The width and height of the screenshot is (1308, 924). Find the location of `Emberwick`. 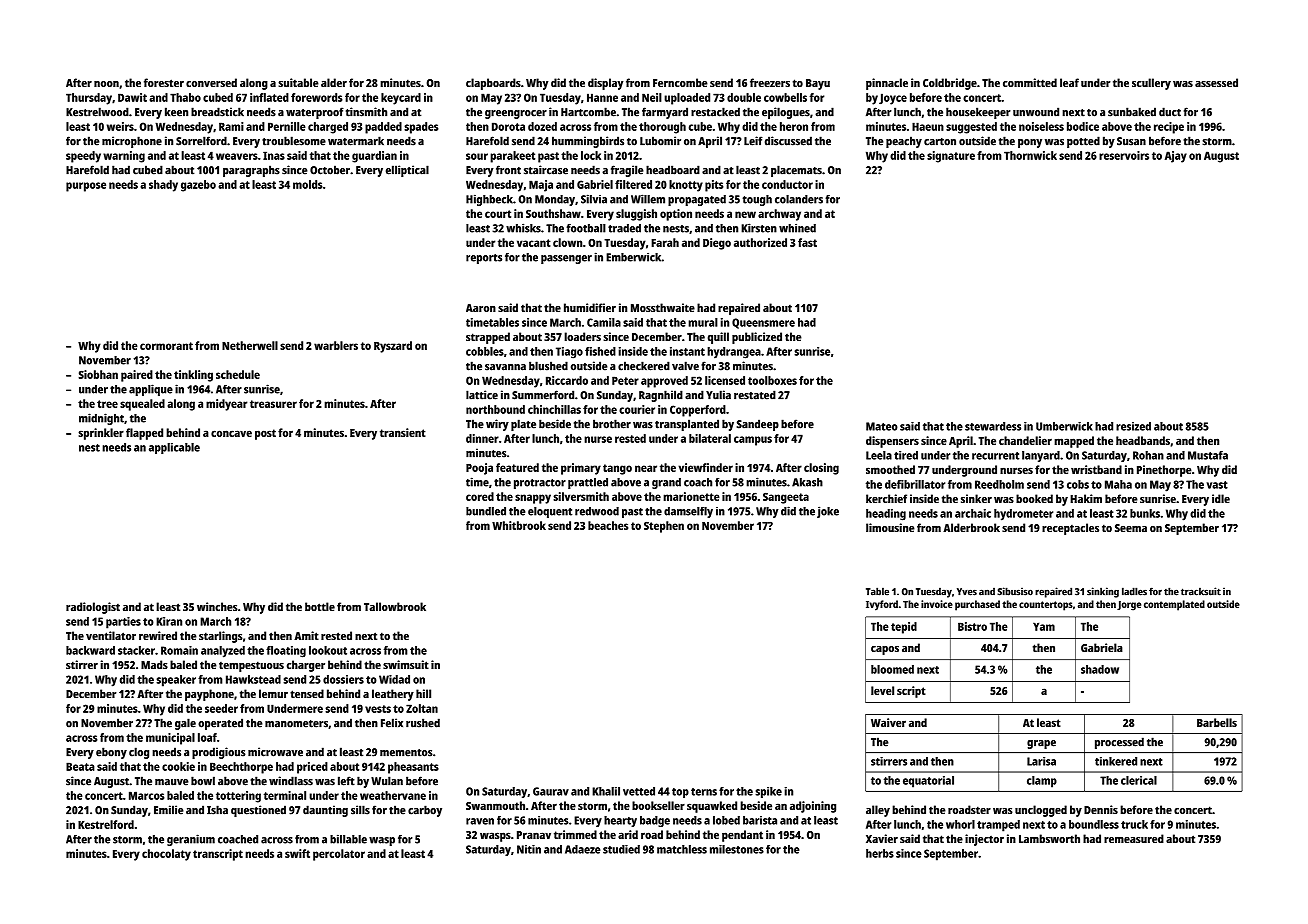

Emberwick is located at coordinates (633, 257).
